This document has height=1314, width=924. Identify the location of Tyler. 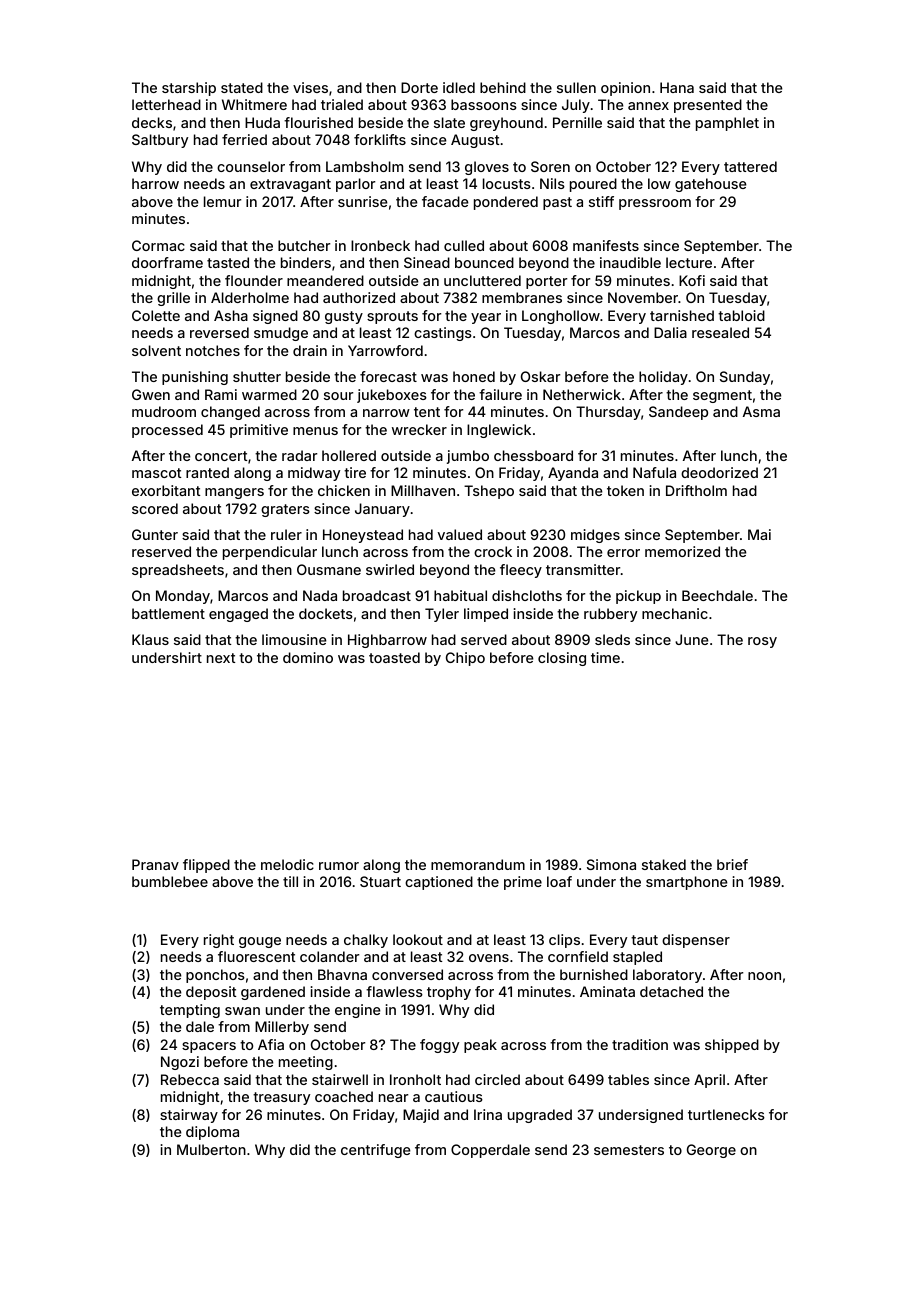
(442, 615).
